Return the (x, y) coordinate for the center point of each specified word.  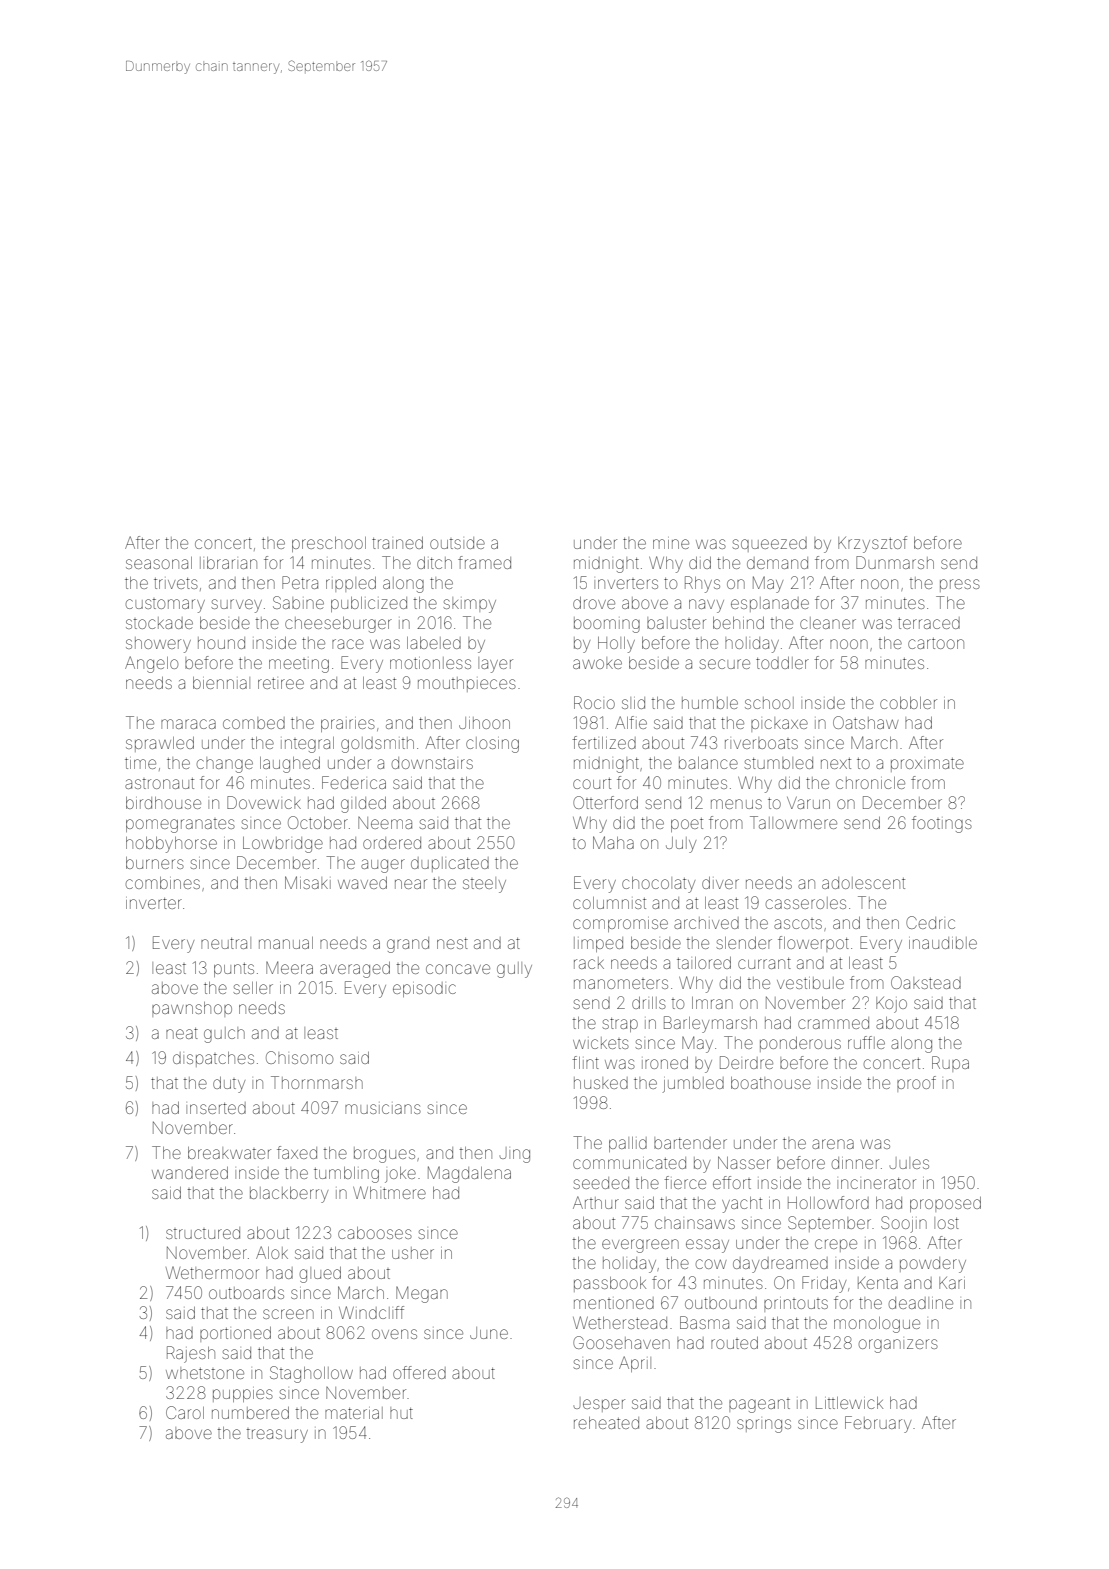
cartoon (936, 643)
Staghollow (311, 1374)
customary (165, 606)
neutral (226, 943)
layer (495, 665)
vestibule (810, 983)
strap (620, 1025)
